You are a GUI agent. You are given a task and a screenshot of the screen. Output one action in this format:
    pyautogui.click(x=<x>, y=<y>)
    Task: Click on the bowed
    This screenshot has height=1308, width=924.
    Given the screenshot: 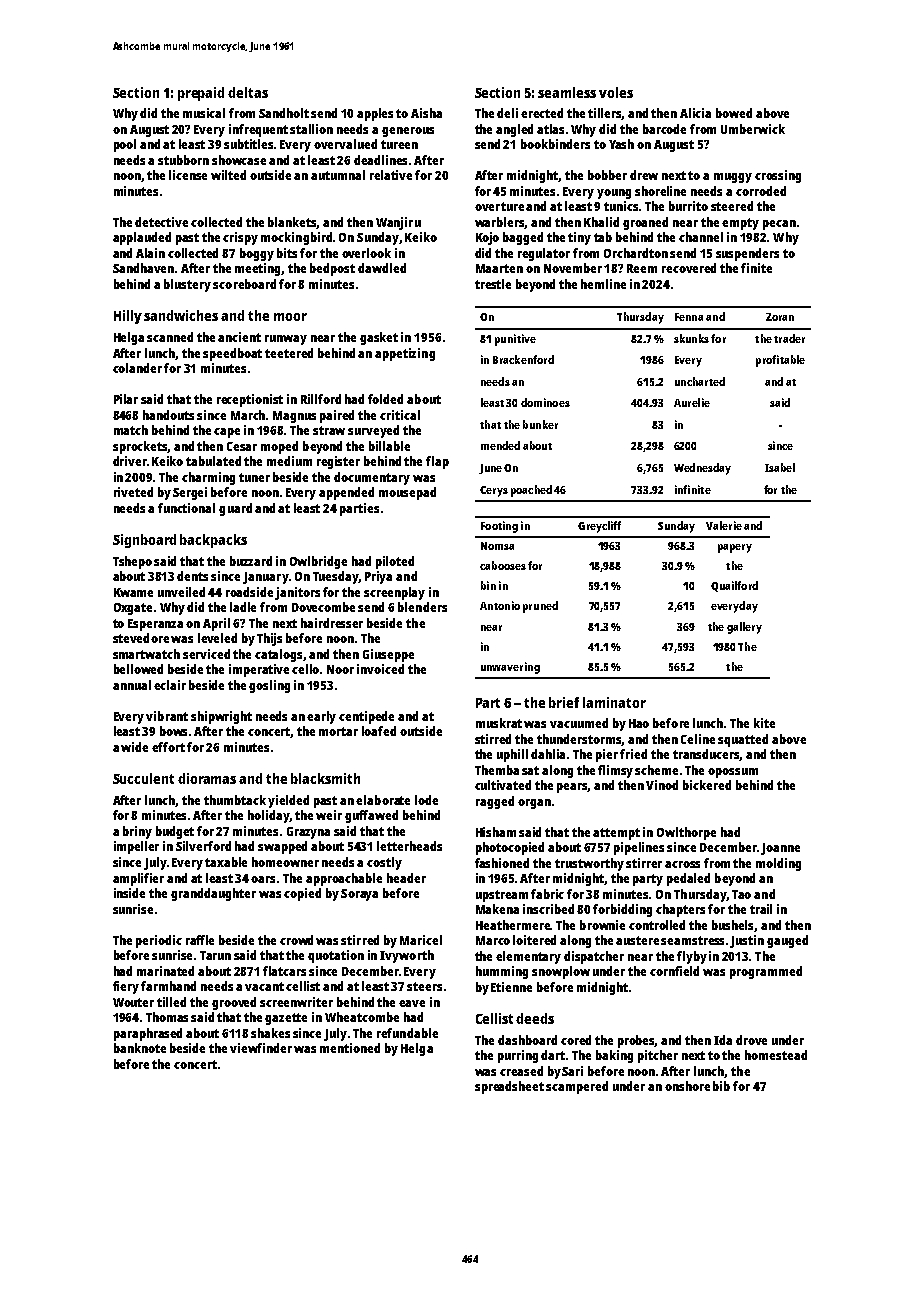 What is the action you would take?
    pyautogui.click(x=734, y=113)
